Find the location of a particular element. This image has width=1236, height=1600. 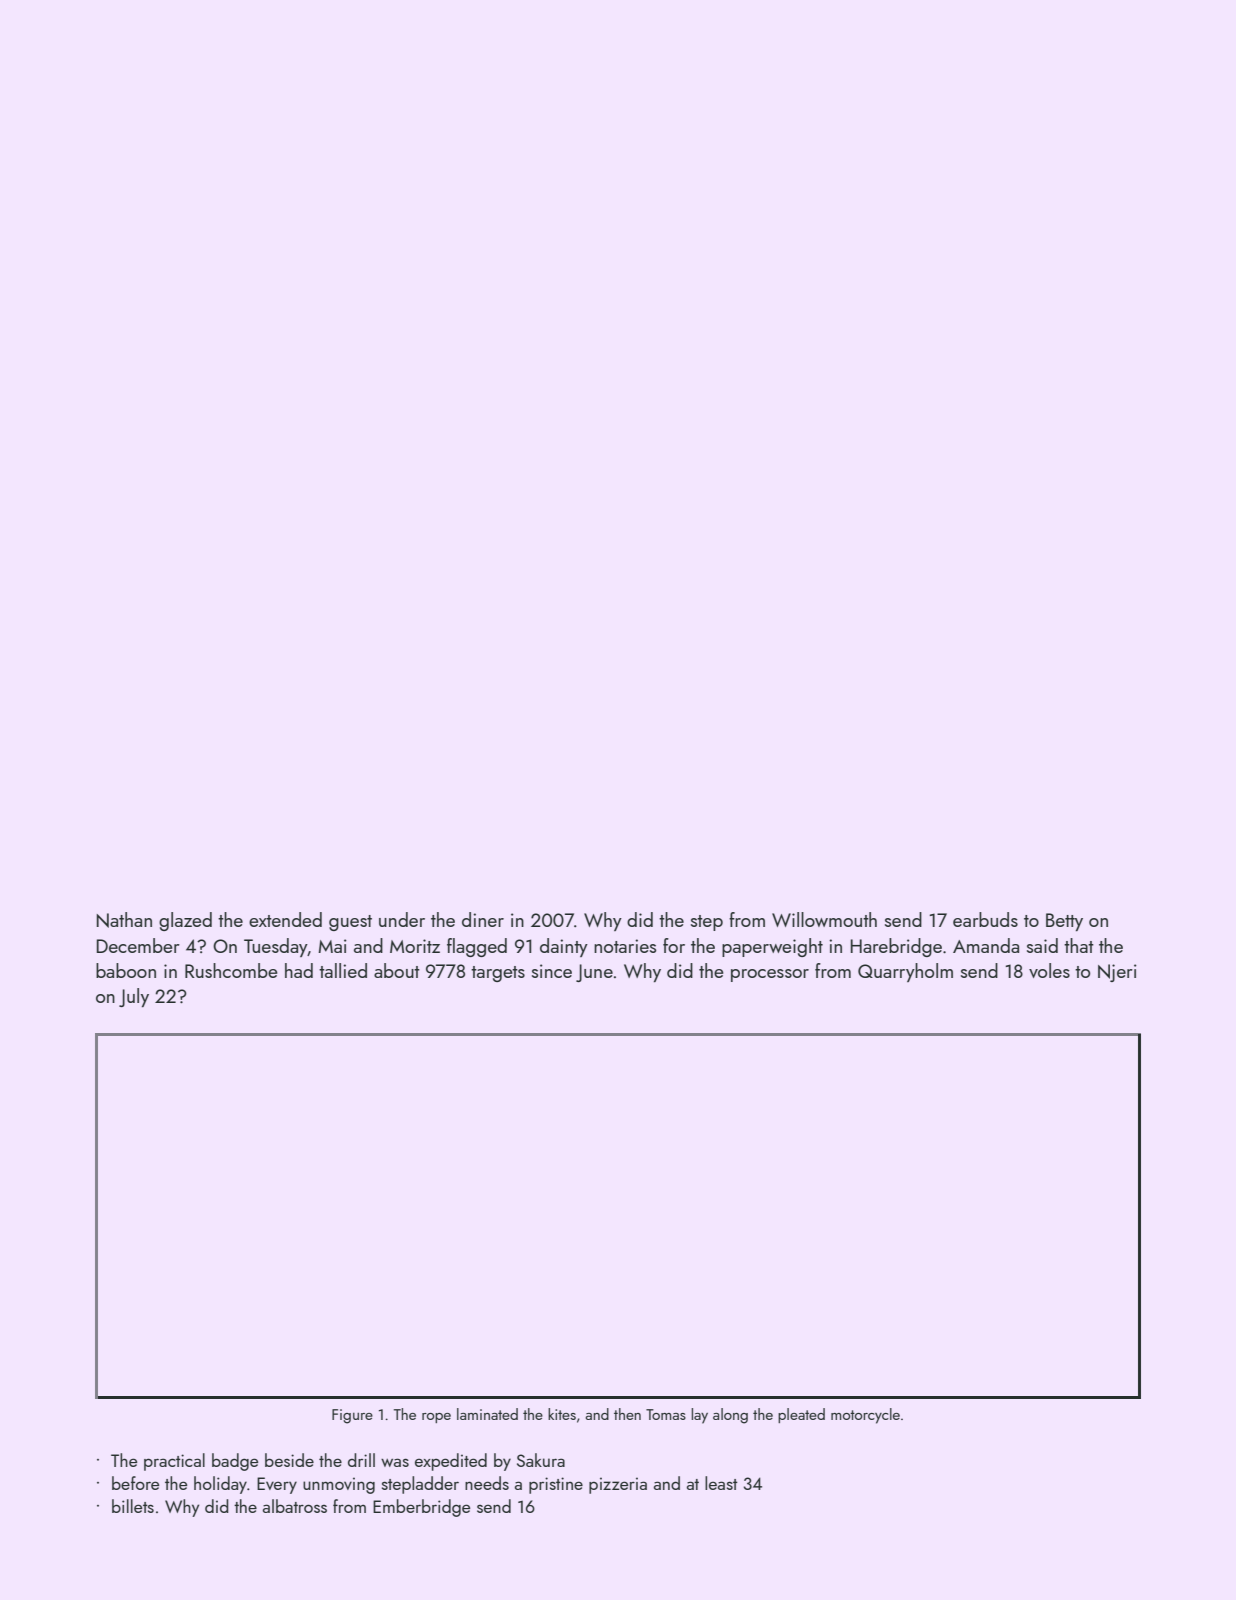

July is located at coordinates (134, 997).
